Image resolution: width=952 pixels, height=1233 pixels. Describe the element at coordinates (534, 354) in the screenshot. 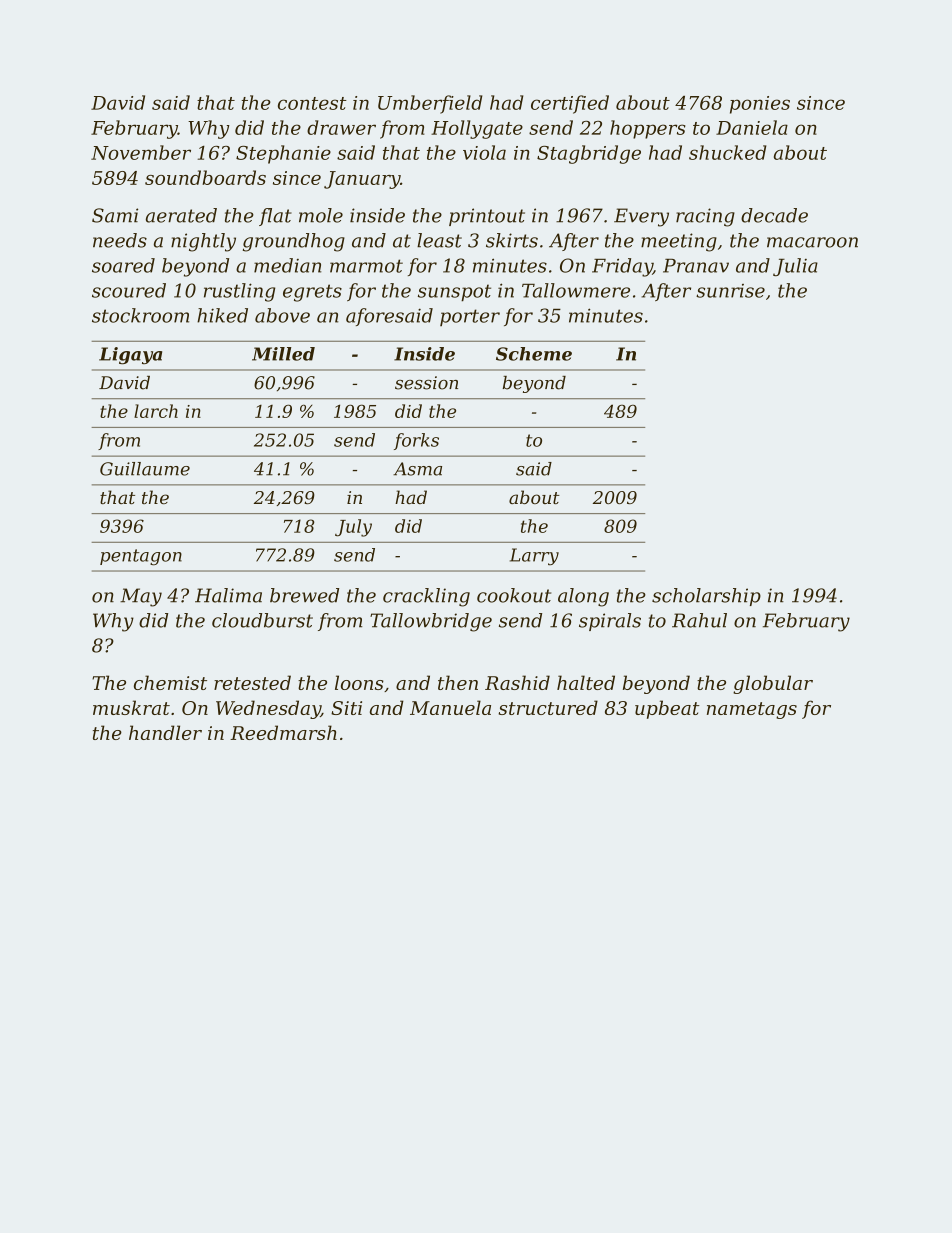

I see `Scheme` at that location.
